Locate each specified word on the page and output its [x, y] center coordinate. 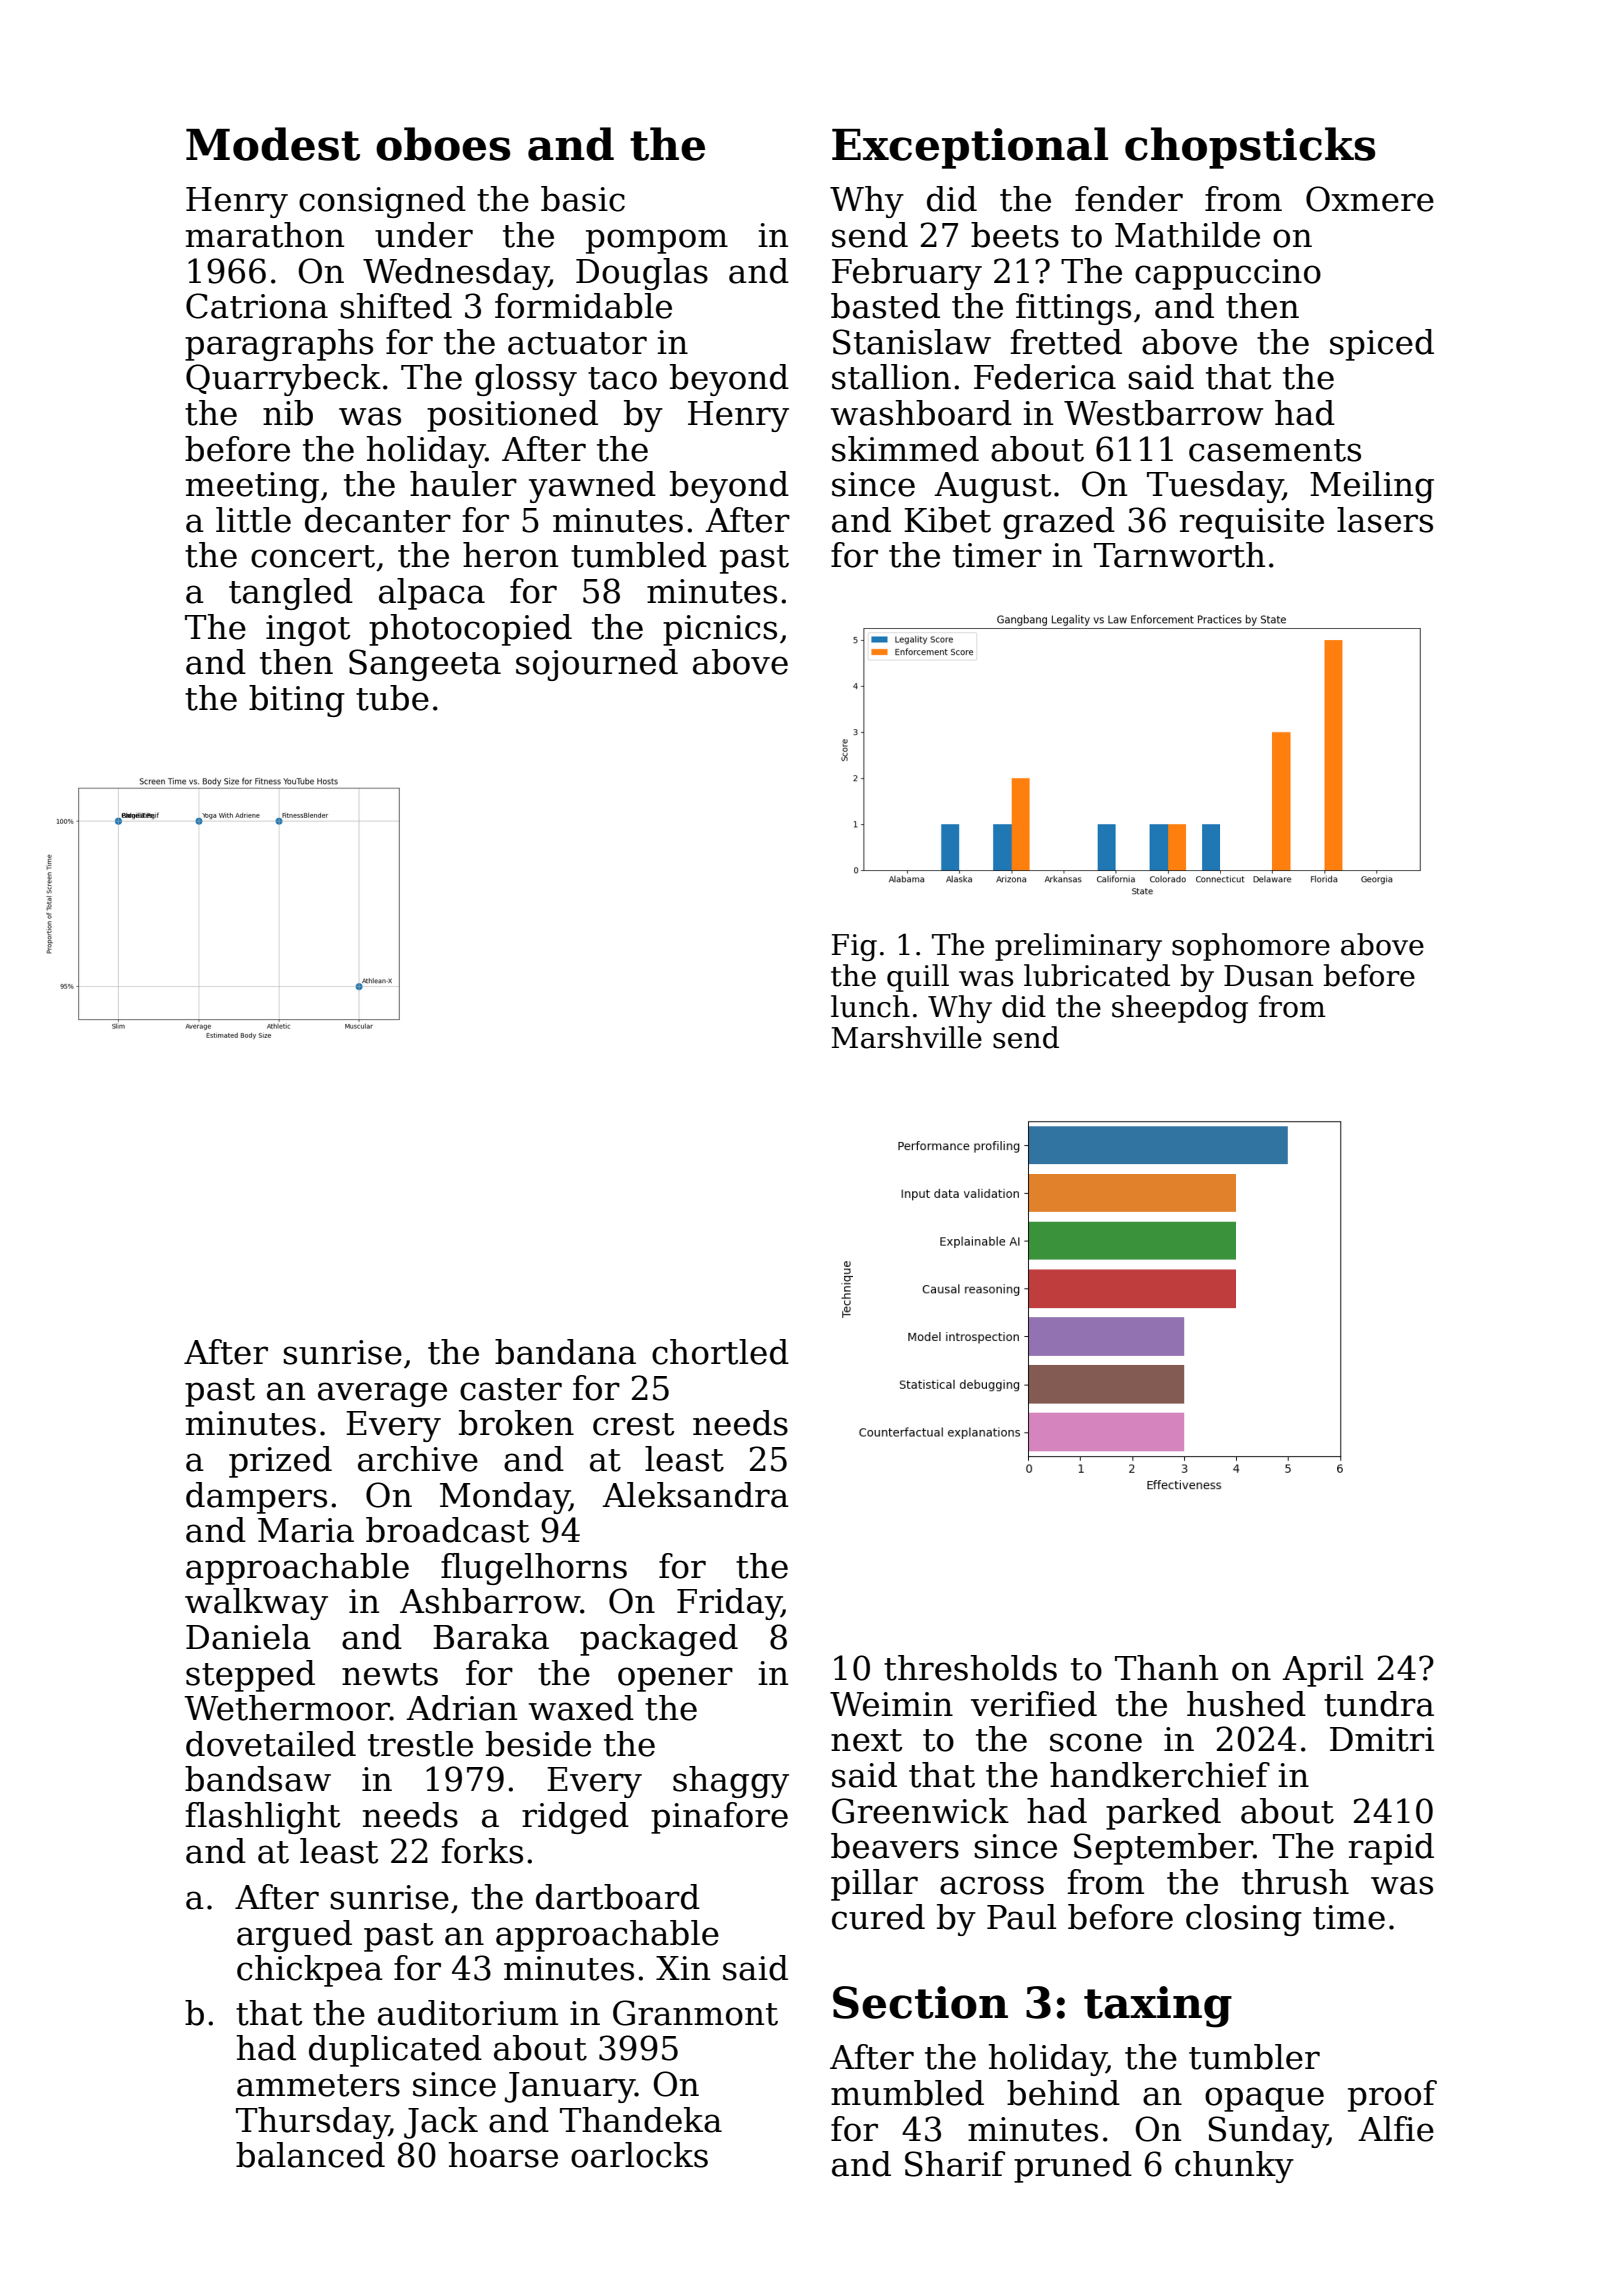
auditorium [468, 2013]
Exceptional [970, 148]
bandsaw [258, 1779]
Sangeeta [425, 665]
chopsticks [1250, 148]
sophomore [1251, 947]
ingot [308, 630]
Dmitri [1382, 1739]
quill [918, 978]
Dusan [1269, 976]
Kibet [947, 520]
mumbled [907, 2093]
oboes [443, 144]
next [866, 1740]
